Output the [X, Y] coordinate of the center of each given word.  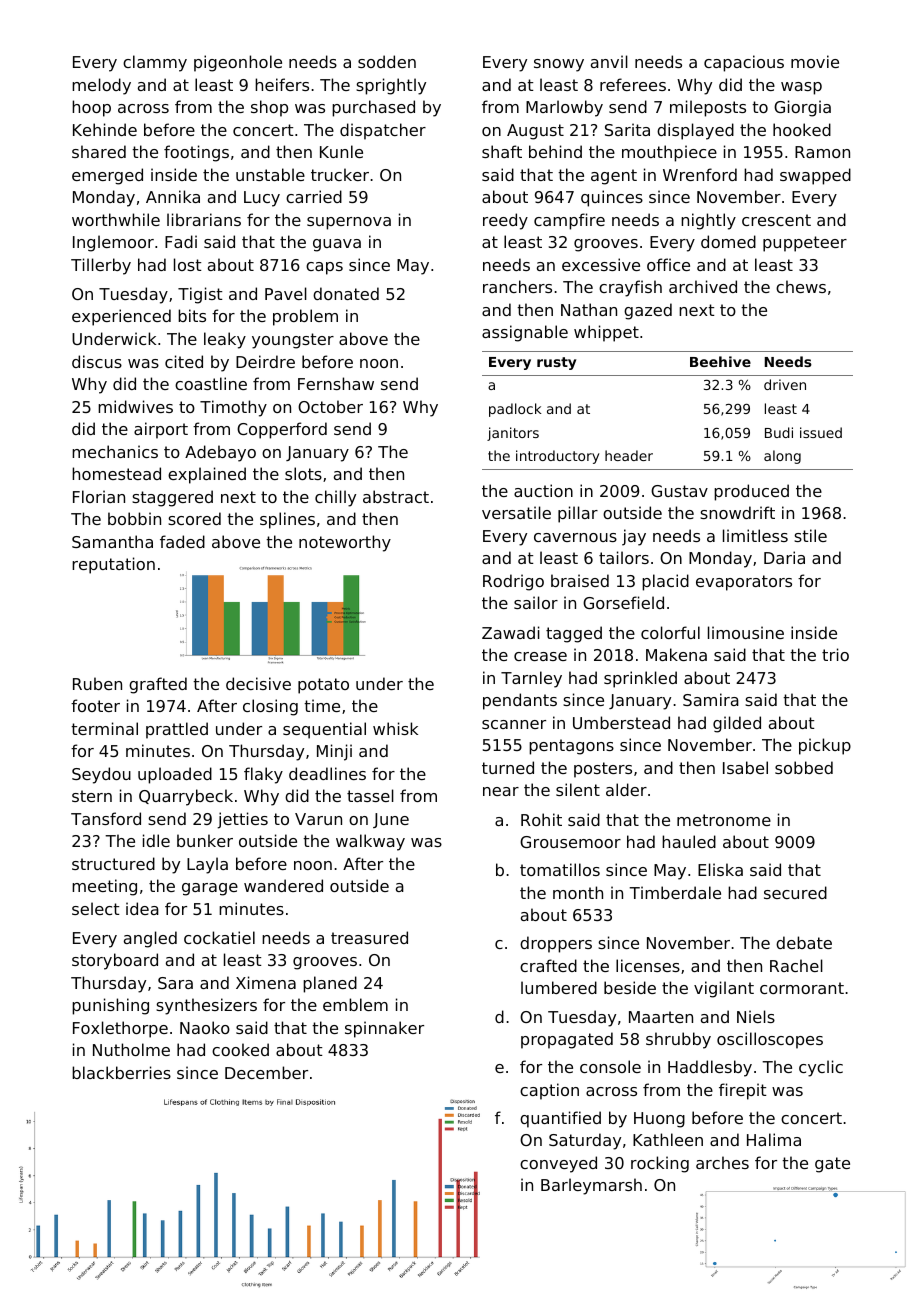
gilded [737, 724]
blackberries [121, 1072]
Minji [334, 752]
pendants [520, 701]
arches [722, 1162]
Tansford [106, 818]
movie [815, 61]
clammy [155, 63]
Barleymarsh [591, 1186]
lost [188, 264]
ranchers [517, 286]
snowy [559, 65]
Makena [676, 654]
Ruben [97, 683]
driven [785, 384]
